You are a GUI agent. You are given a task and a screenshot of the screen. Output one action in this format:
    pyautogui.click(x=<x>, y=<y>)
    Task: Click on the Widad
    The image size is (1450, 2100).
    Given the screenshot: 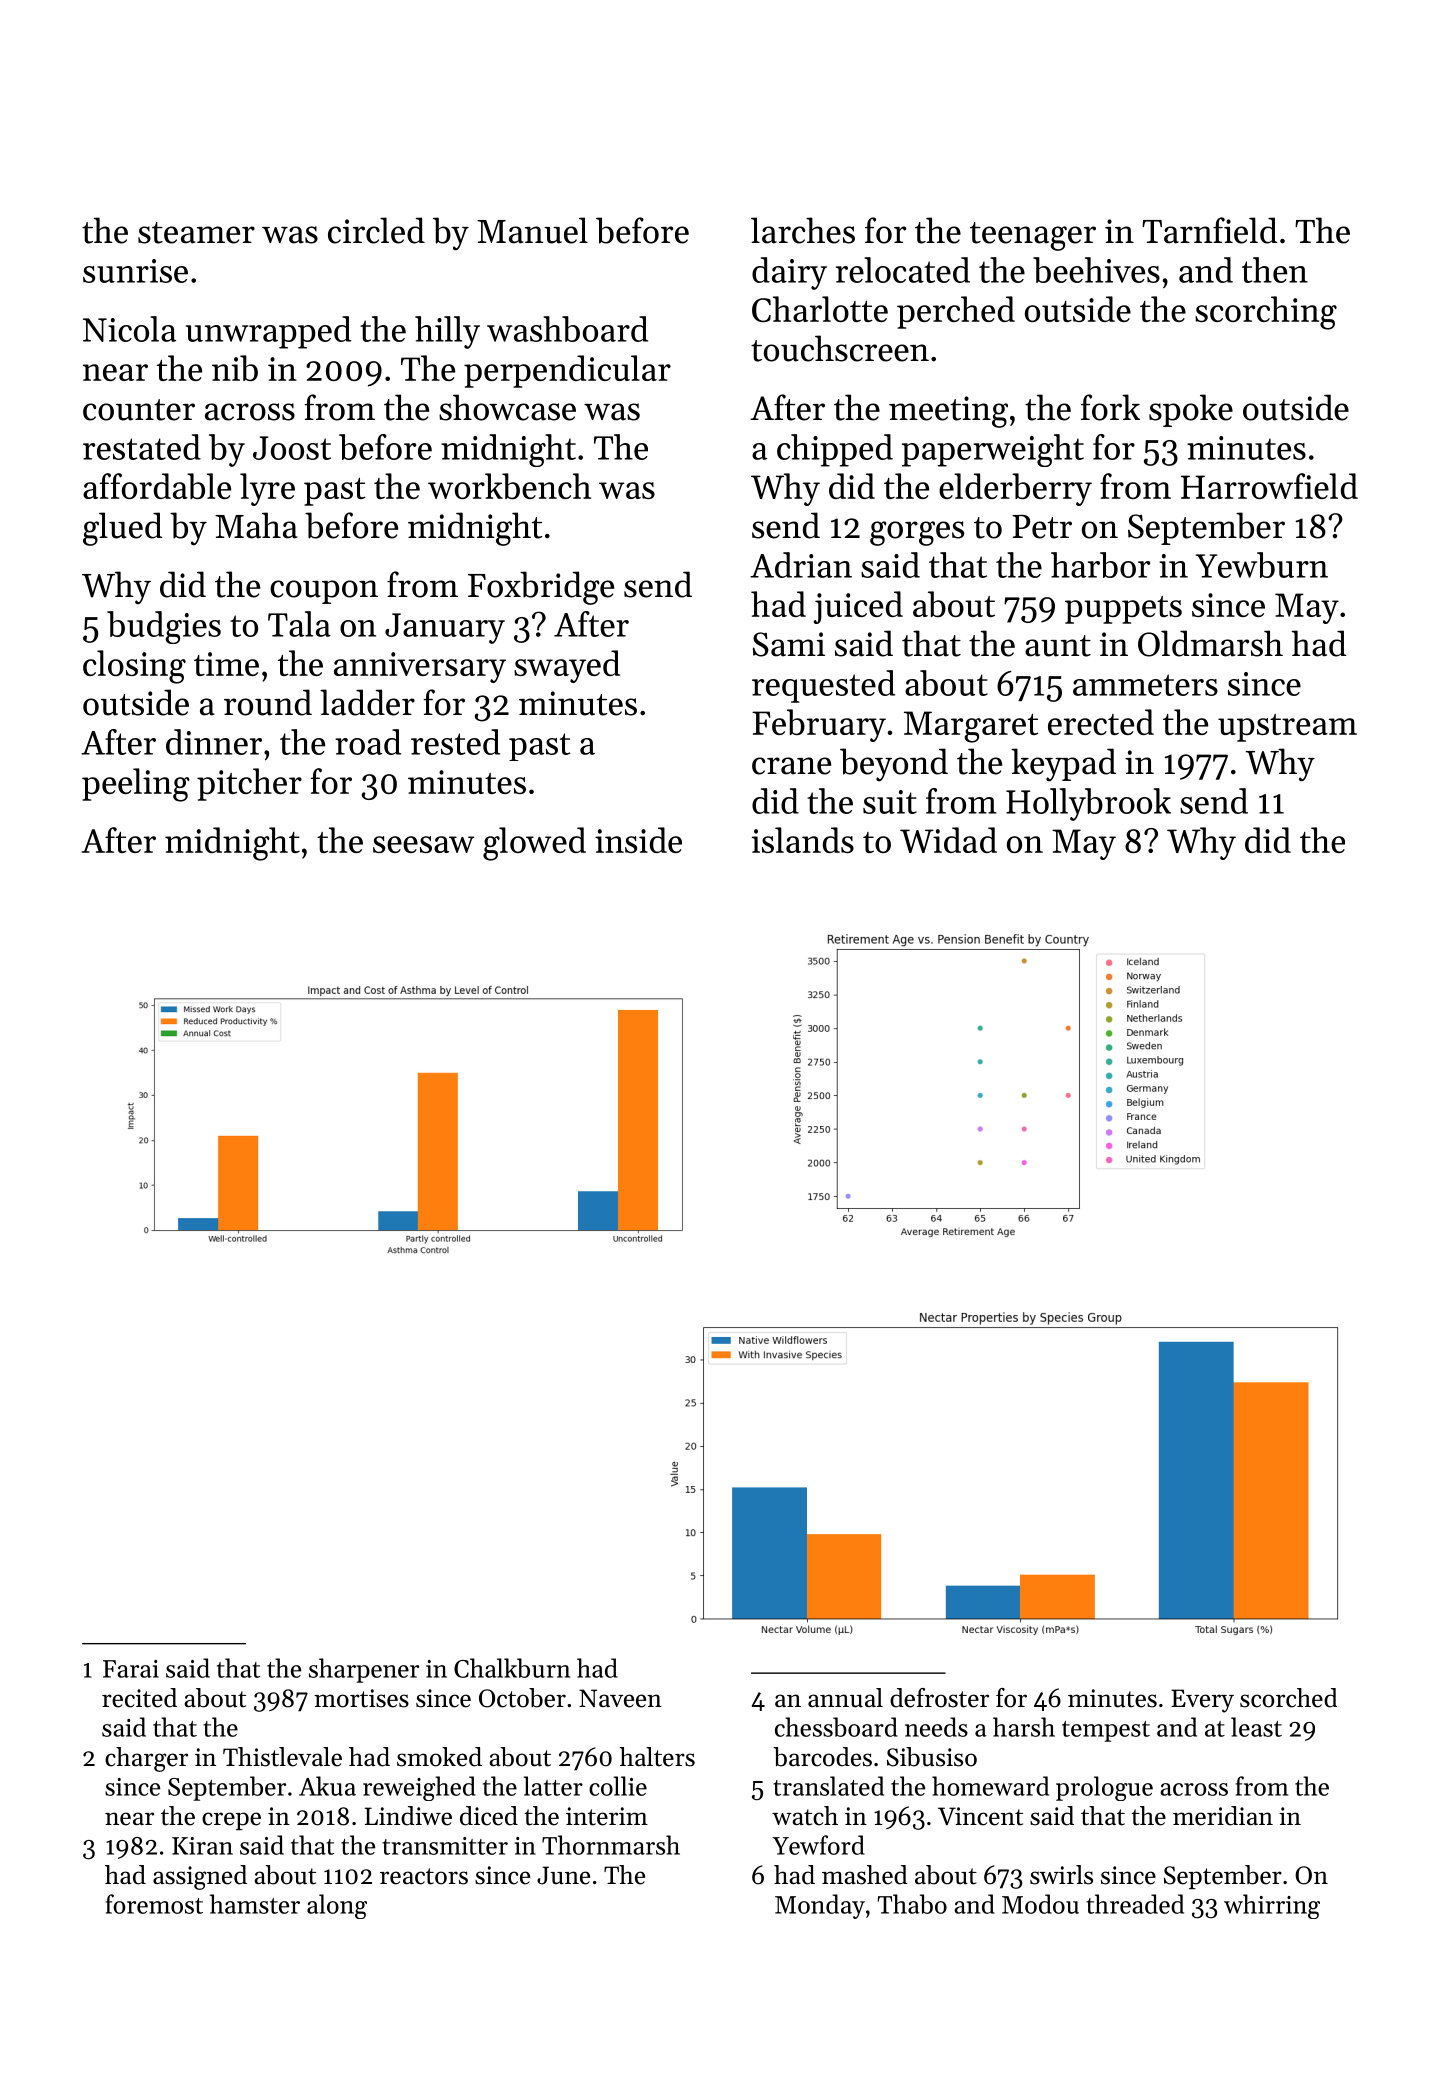 What is the action you would take?
    pyautogui.click(x=948, y=840)
